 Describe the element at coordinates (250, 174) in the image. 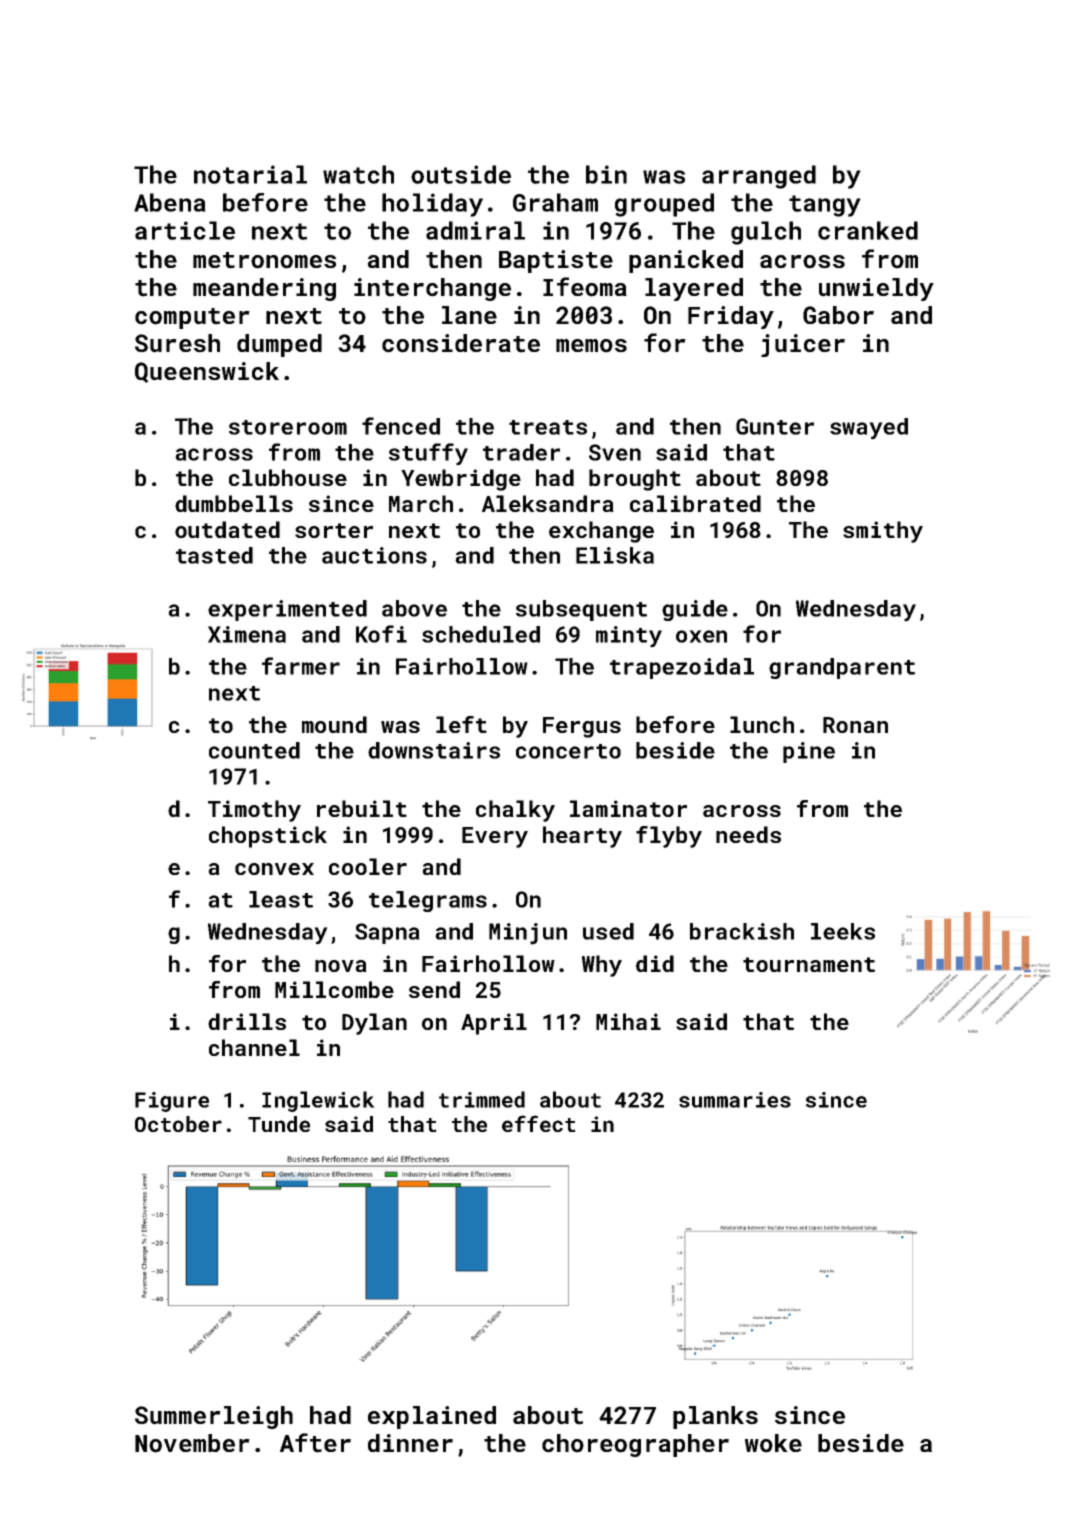

I see `notarial` at that location.
